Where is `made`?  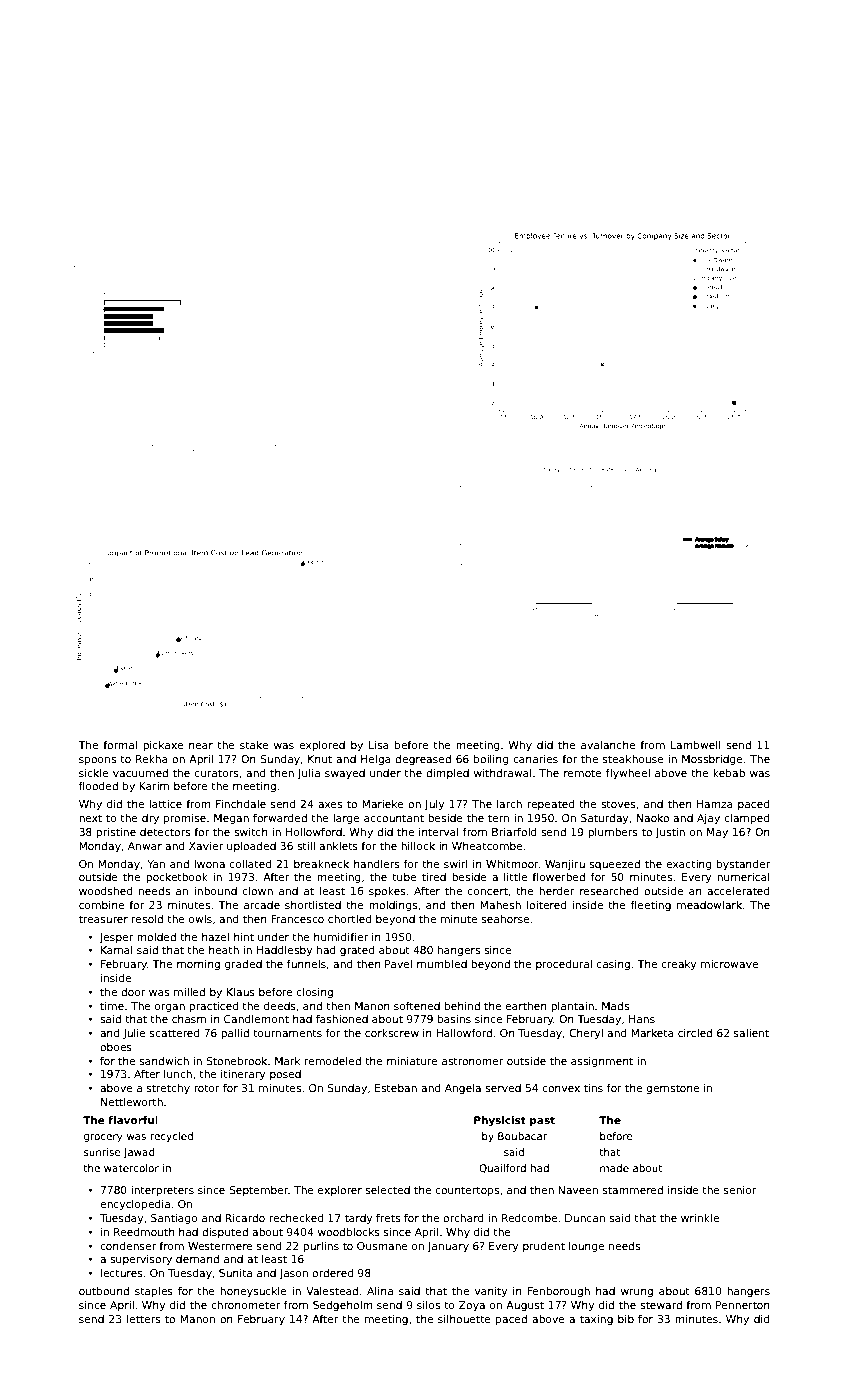 made is located at coordinates (614, 1168).
